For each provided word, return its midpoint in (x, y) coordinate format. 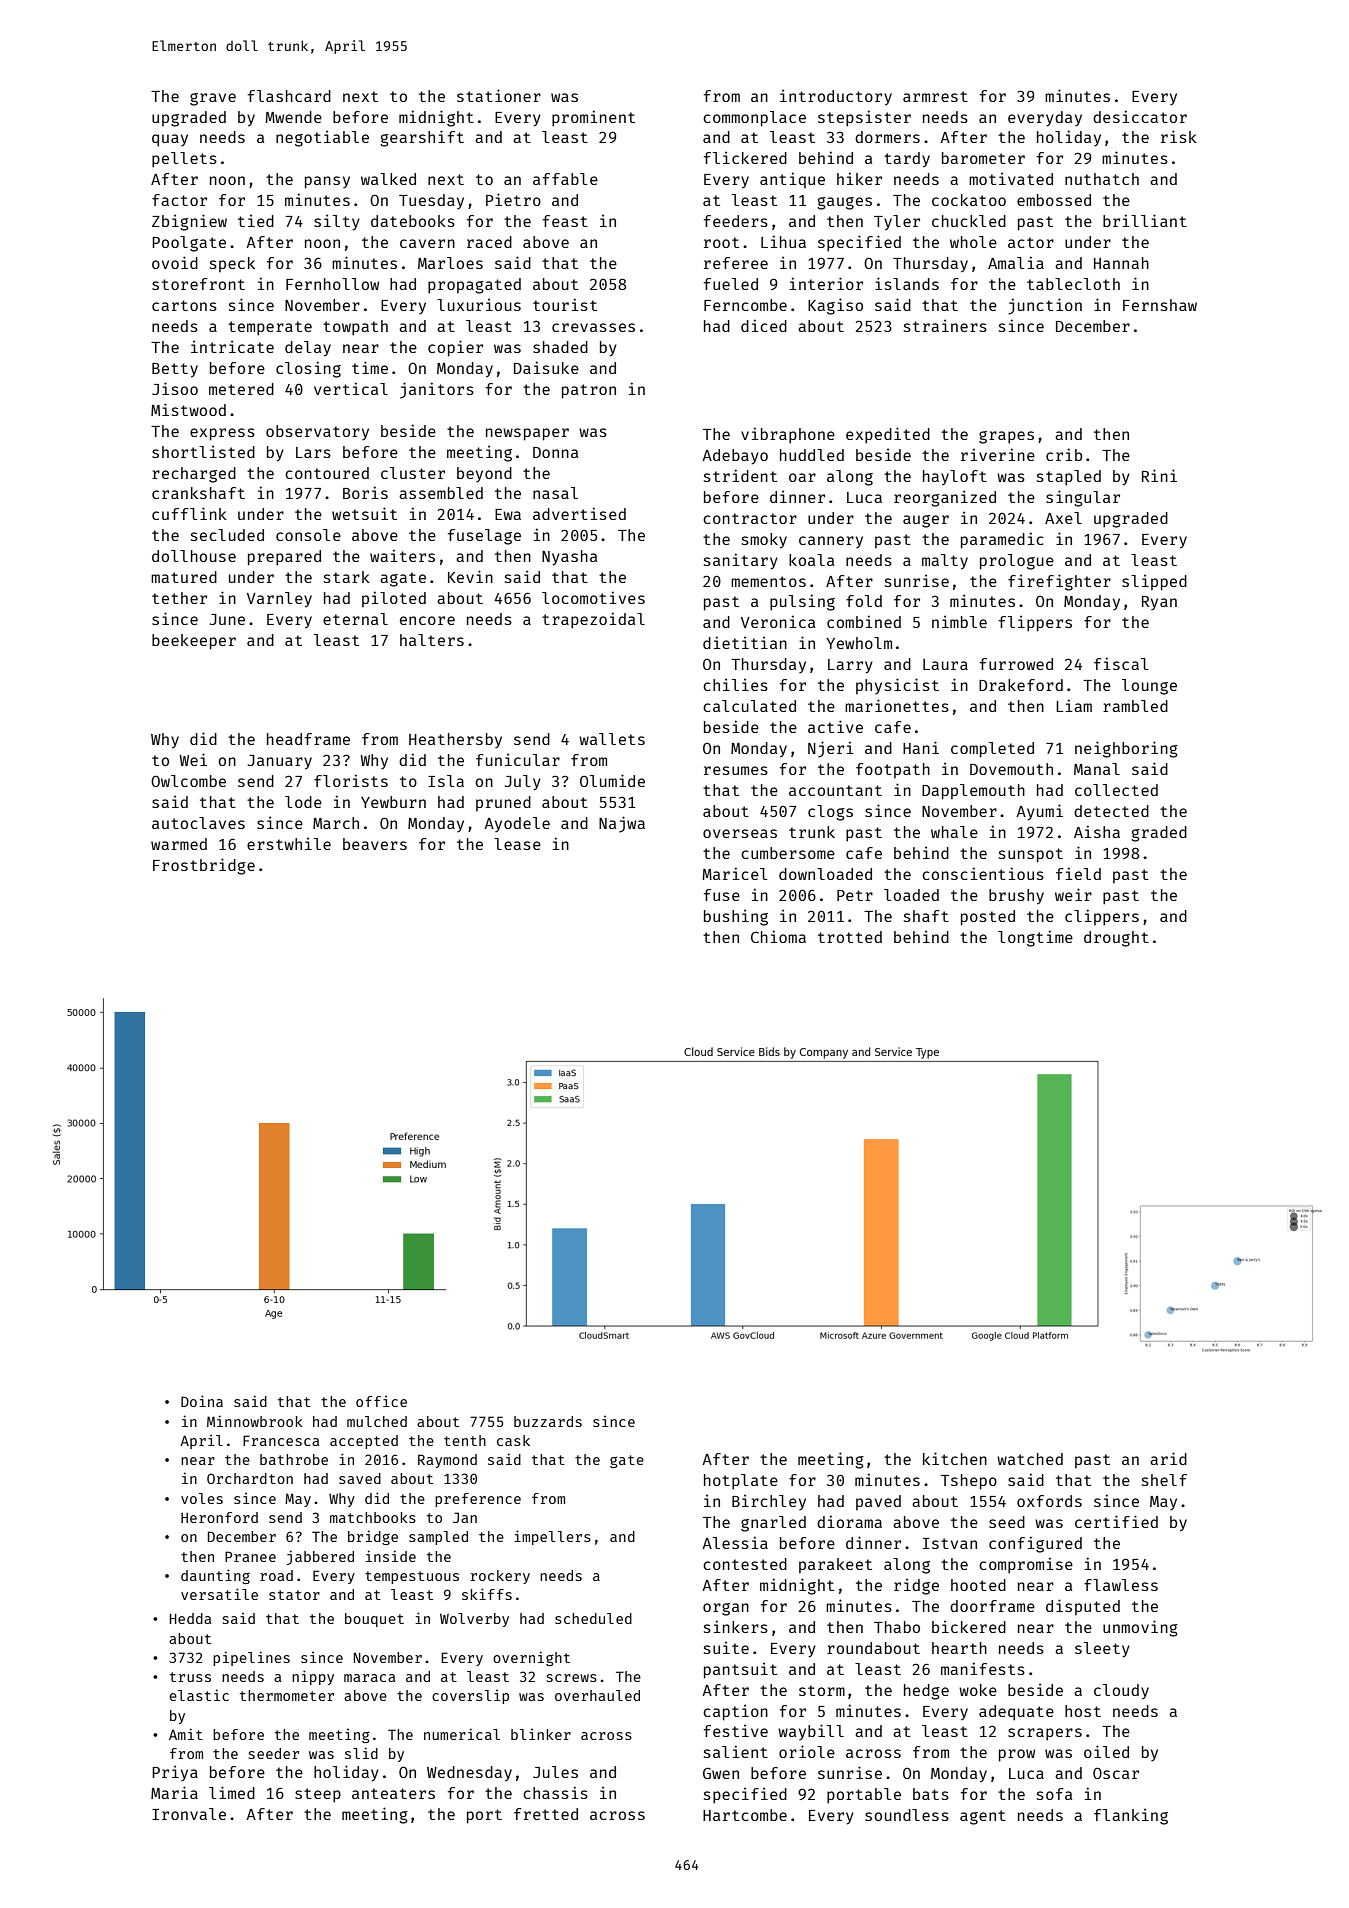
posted (988, 918)
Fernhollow (332, 284)
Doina (202, 1401)
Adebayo (735, 457)
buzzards (548, 1421)
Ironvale (189, 1814)
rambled (1135, 706)
